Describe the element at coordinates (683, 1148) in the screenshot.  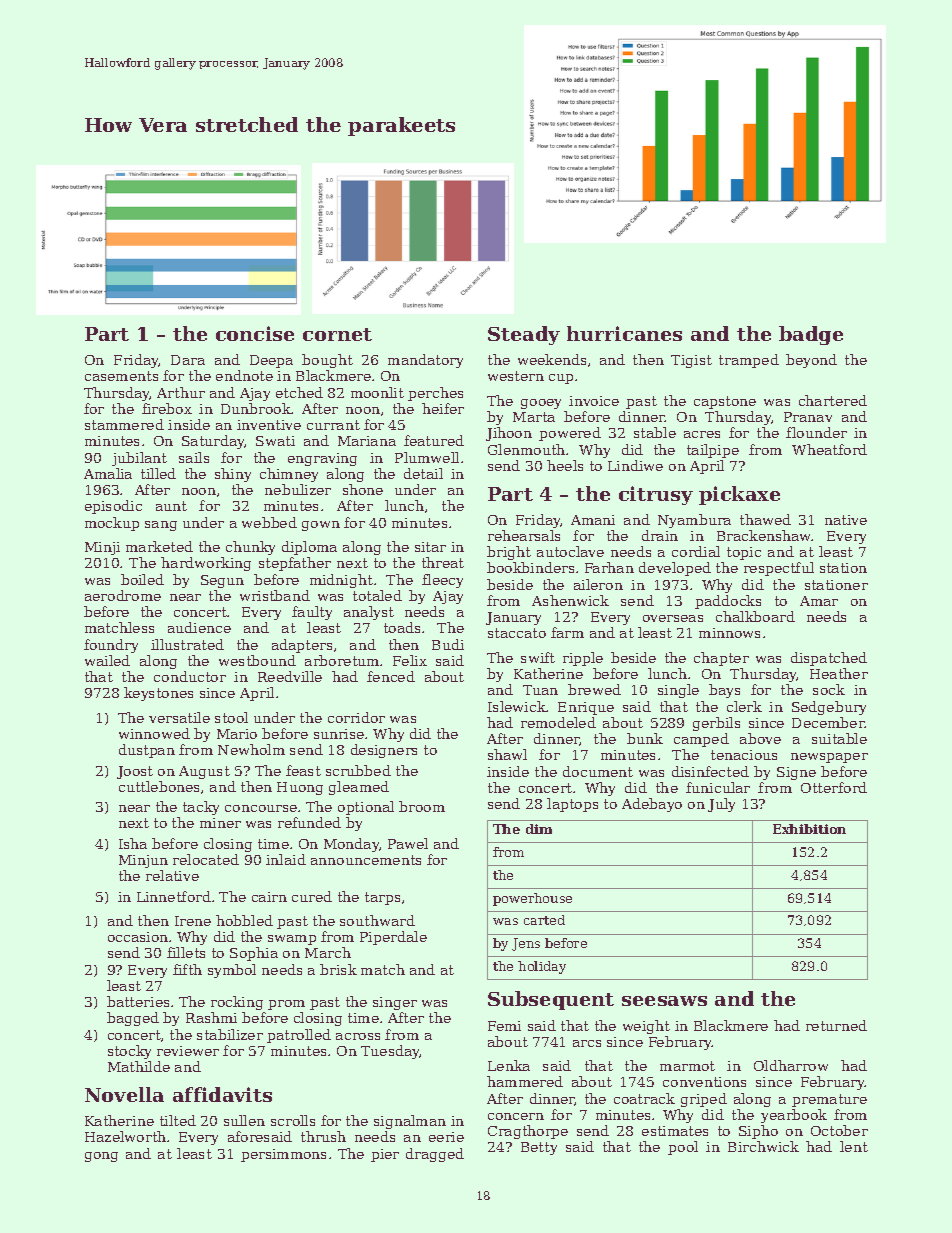
I see `pool` at that location.
